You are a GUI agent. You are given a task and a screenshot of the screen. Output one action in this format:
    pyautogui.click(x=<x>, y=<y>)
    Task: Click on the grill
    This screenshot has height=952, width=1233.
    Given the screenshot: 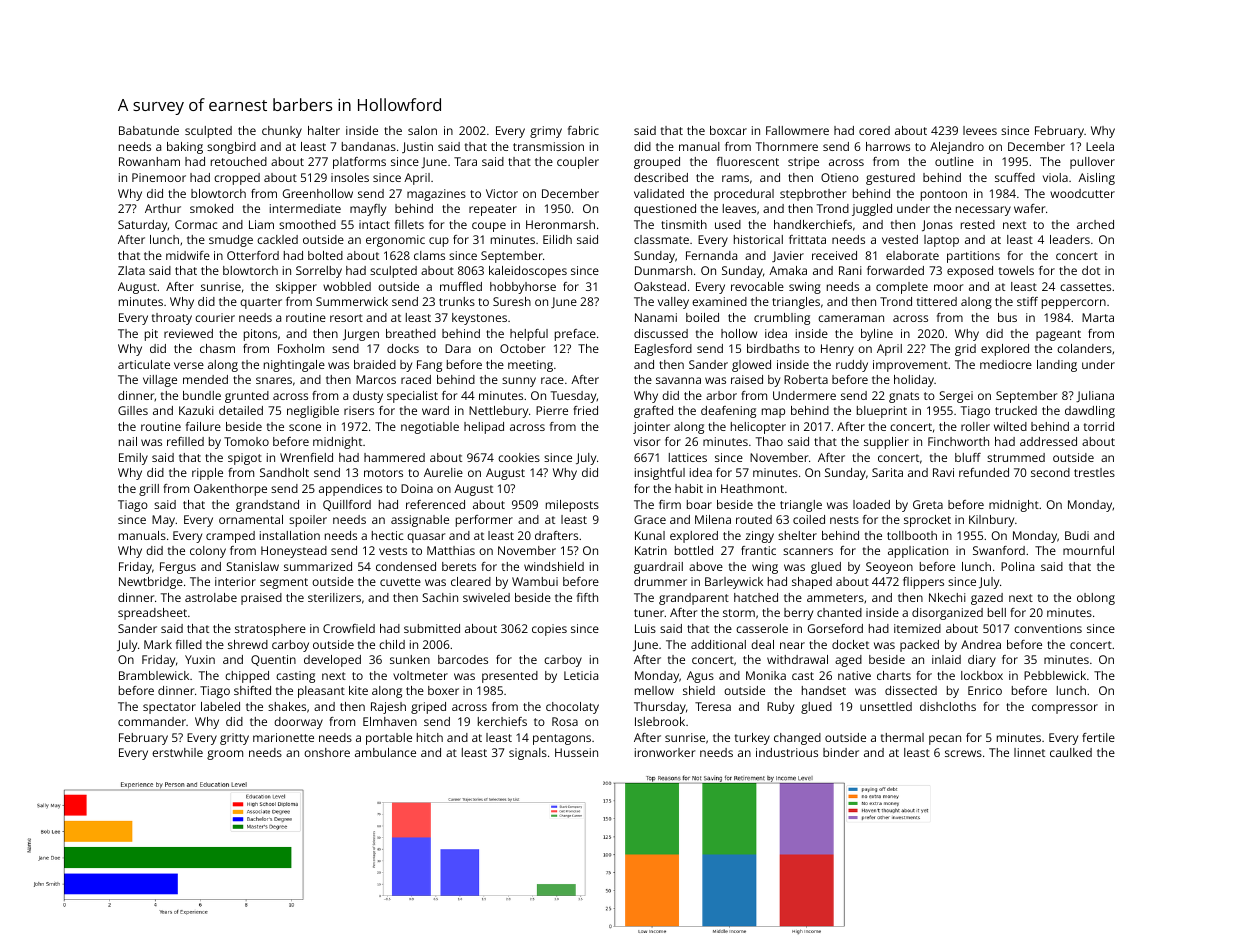 What is the action you would take?
    pyautogui.click(x=149, y=490)
